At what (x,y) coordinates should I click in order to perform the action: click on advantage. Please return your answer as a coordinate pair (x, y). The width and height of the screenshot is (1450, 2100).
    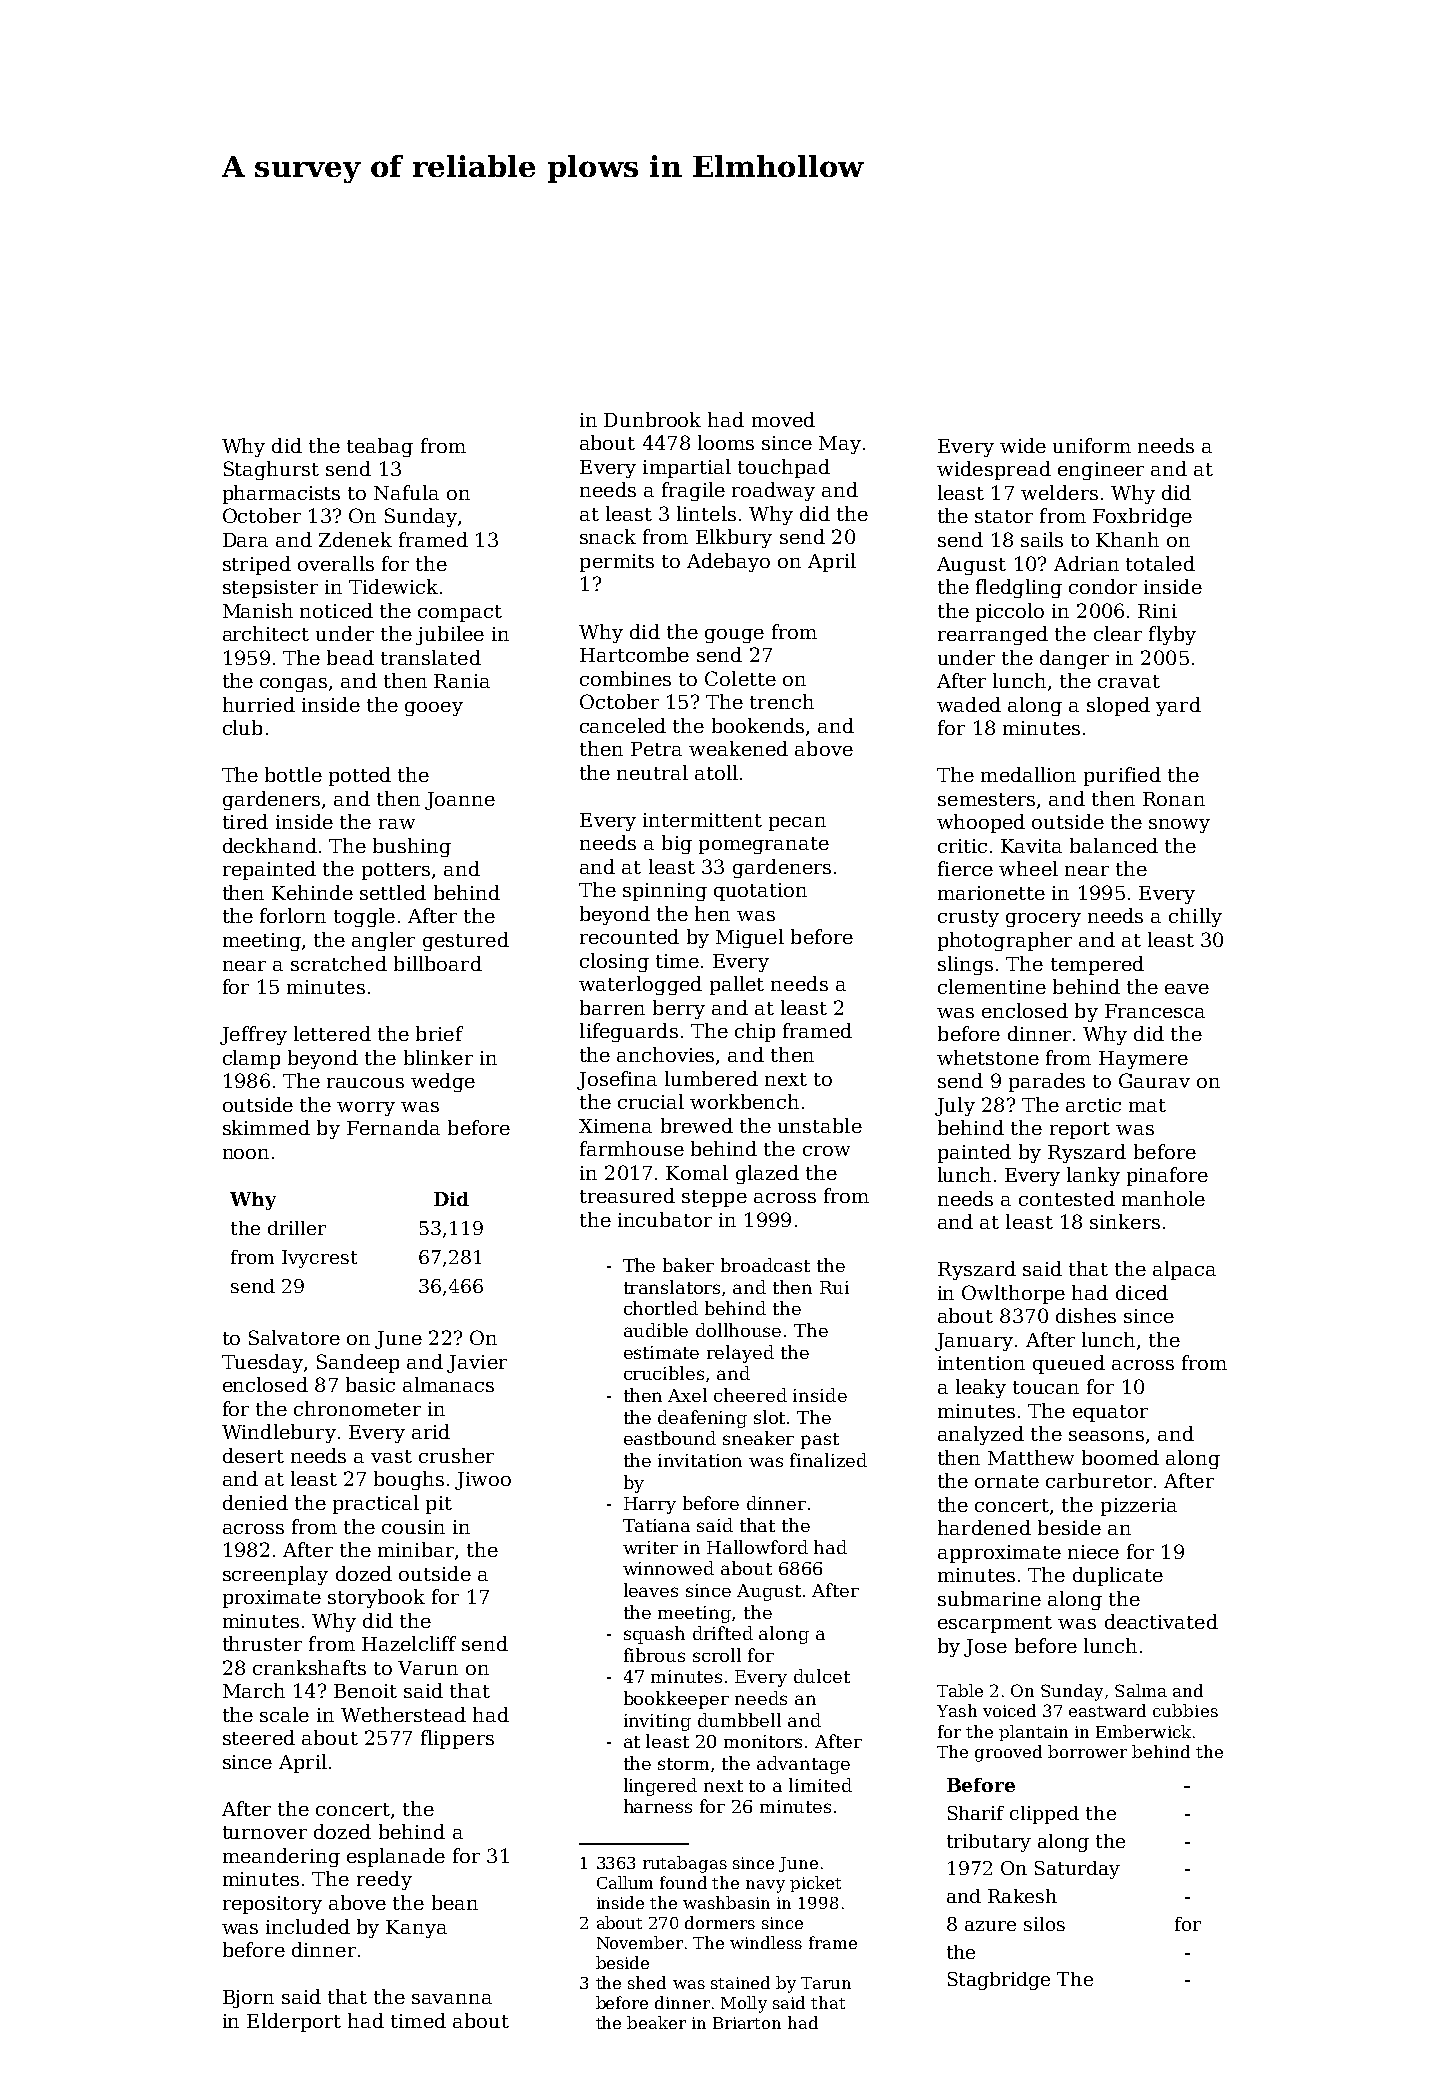
    Looking at the image, I should click on (803, 1765).
